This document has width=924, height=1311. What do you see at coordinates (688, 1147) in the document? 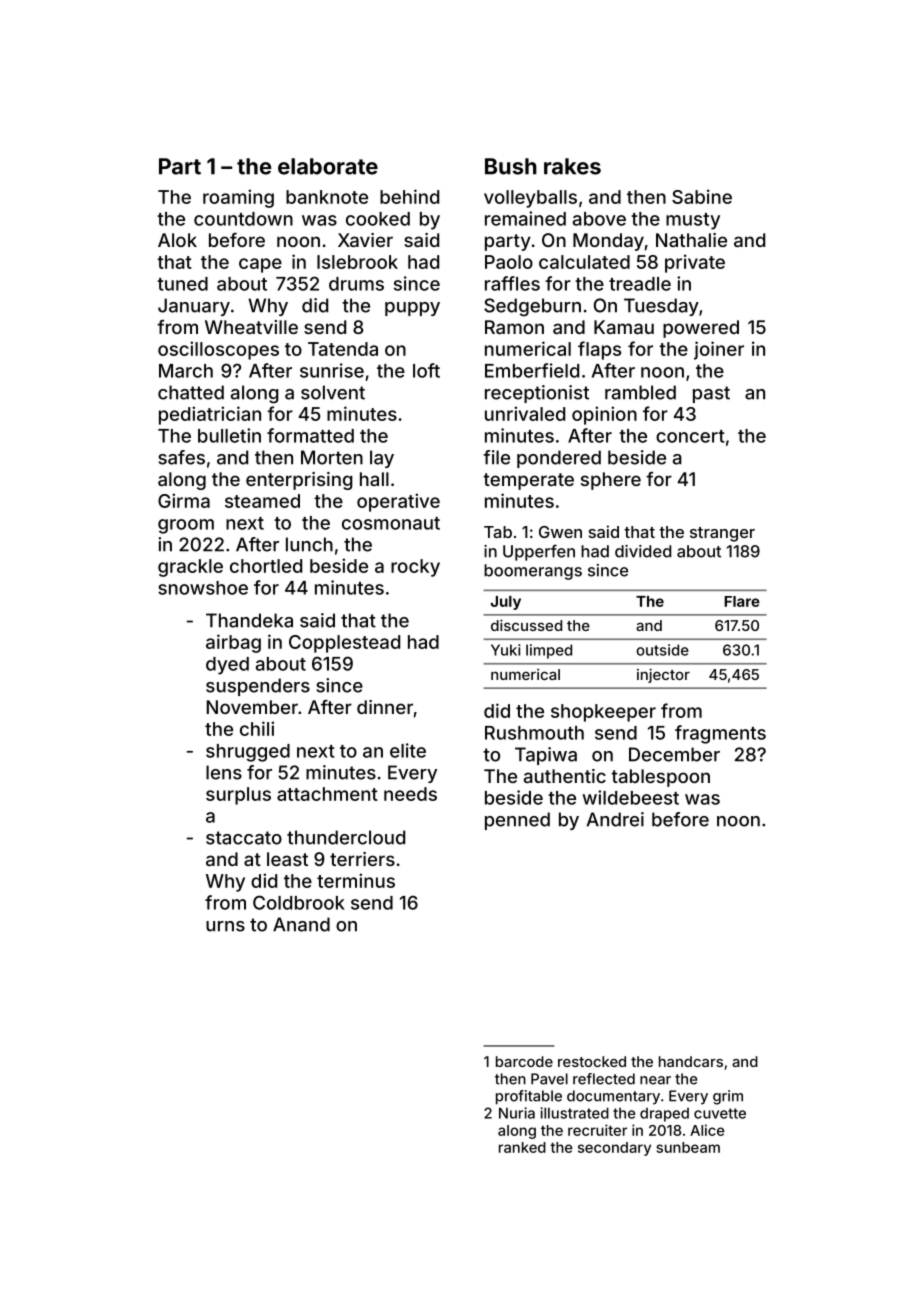
I see `sunbeam` at bounding box center [688, 1147].
